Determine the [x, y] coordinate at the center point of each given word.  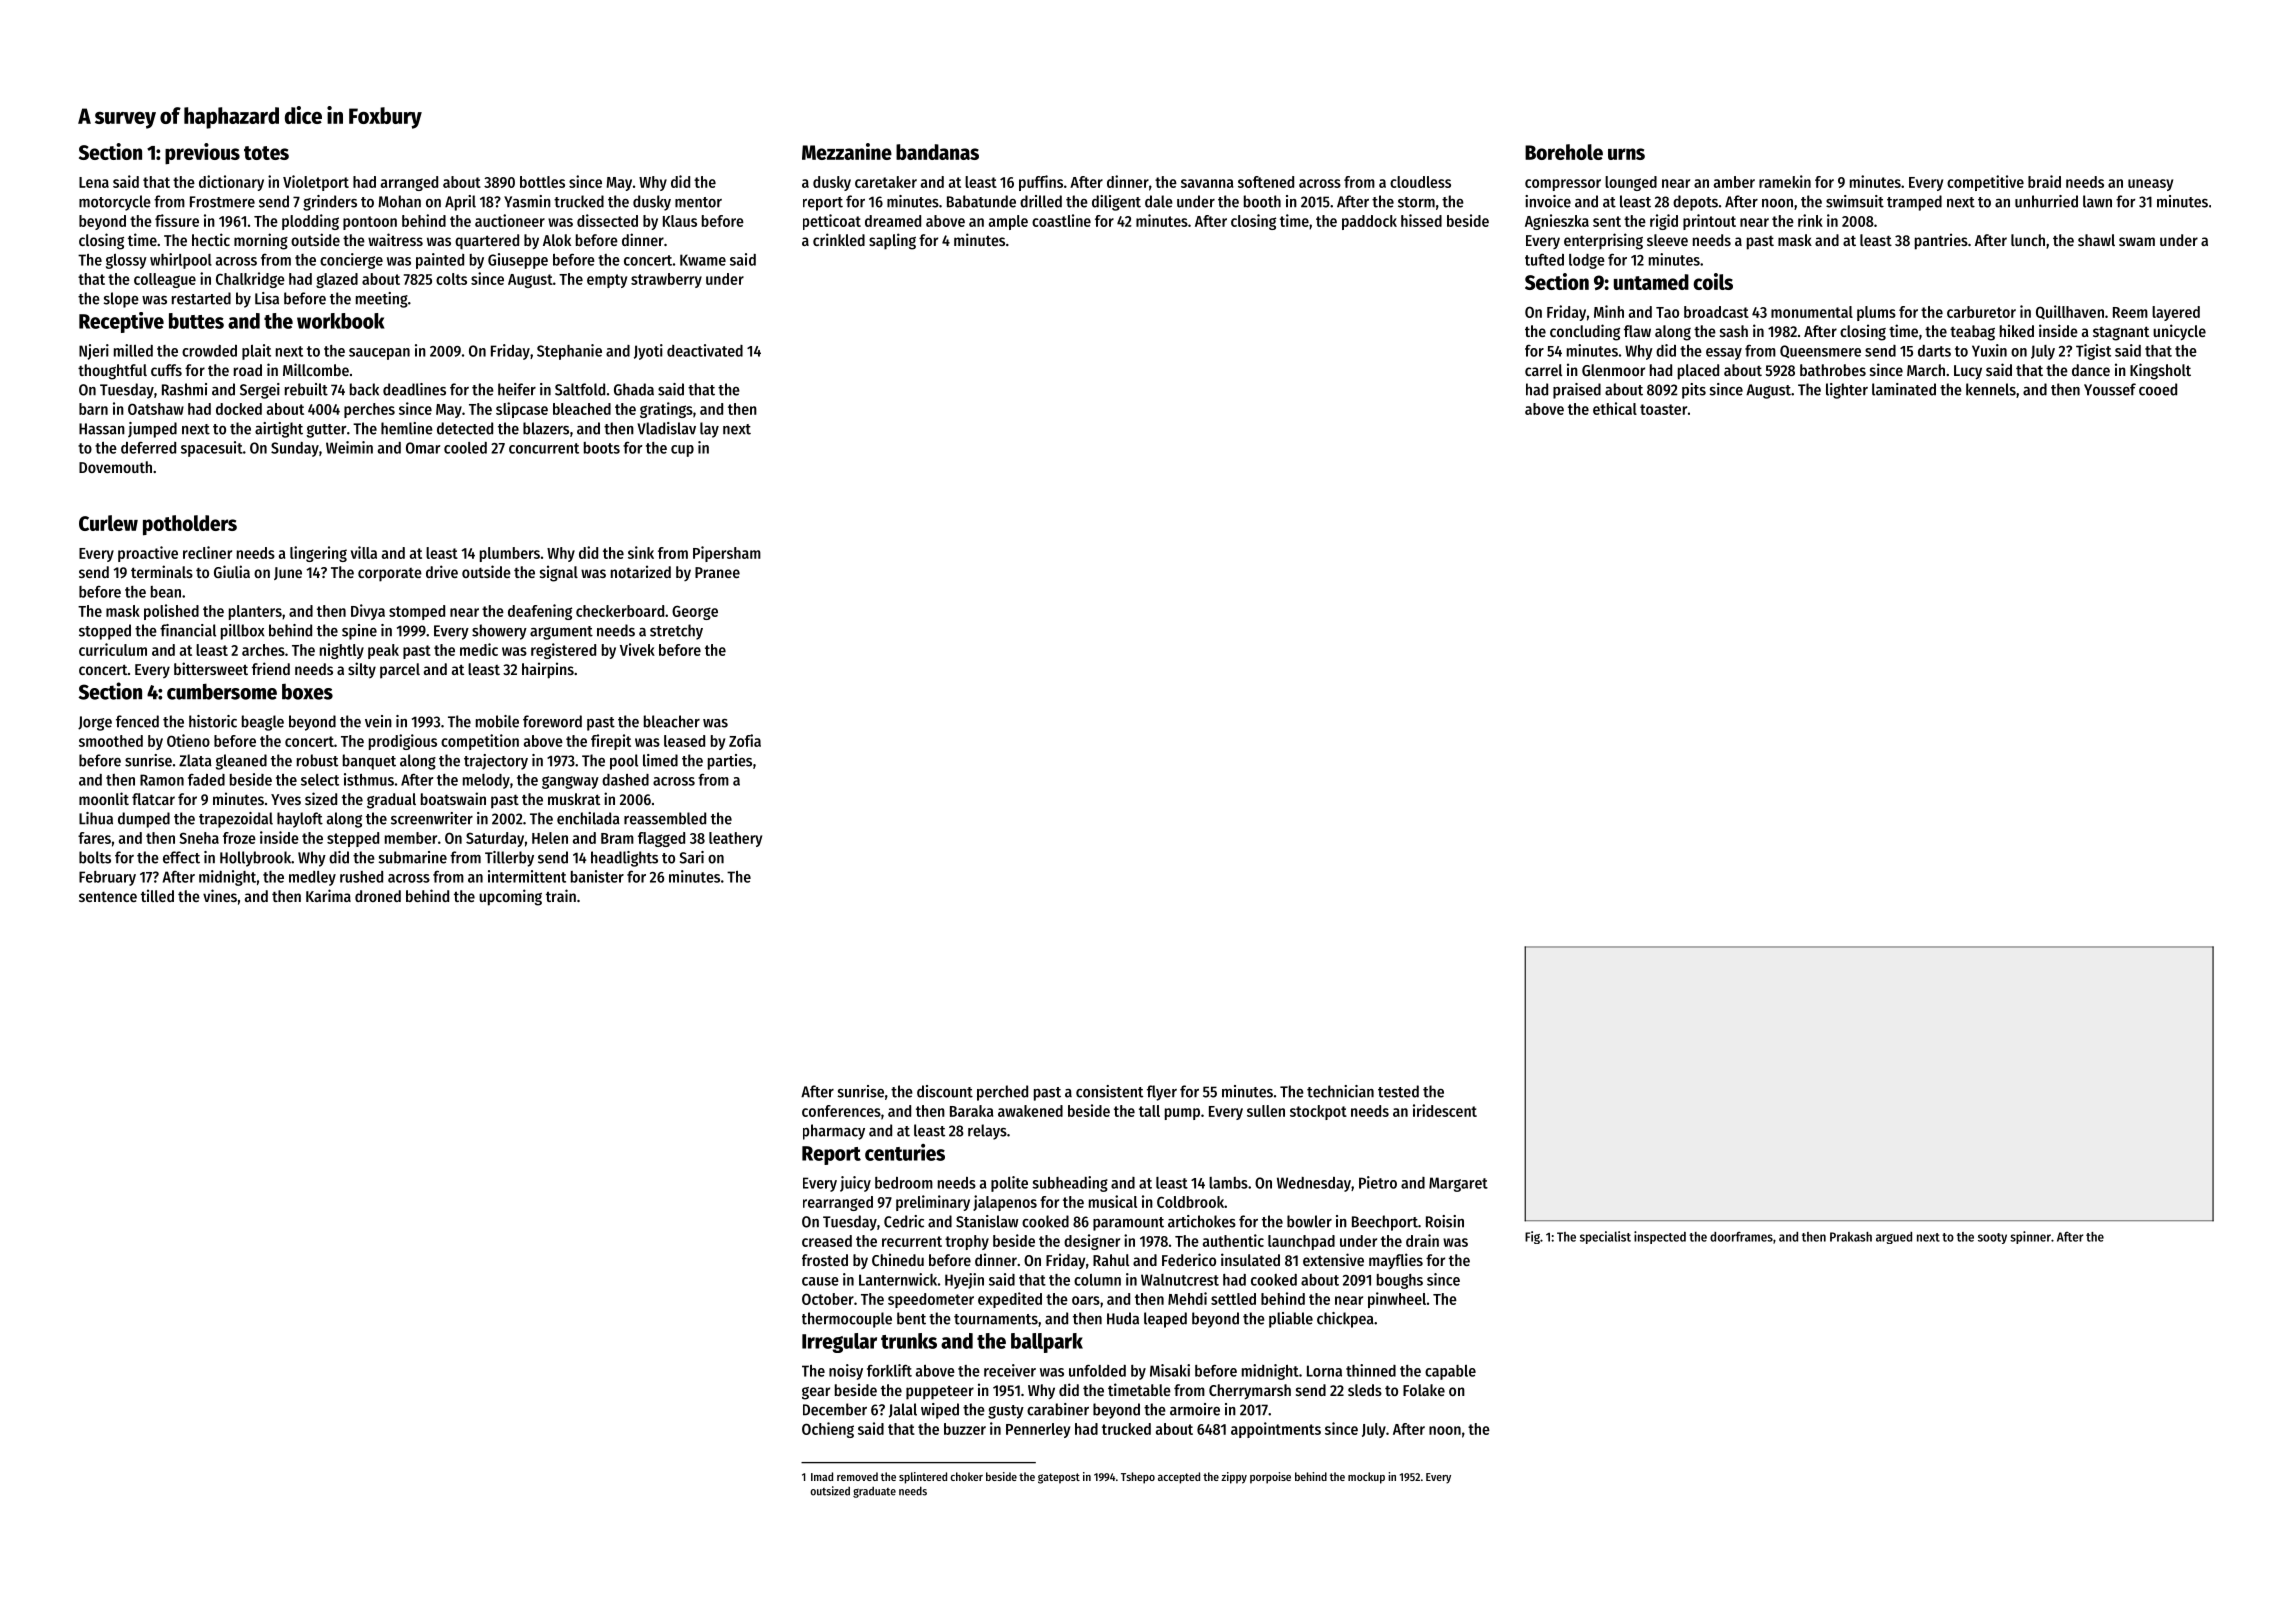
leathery [735, 839]
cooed [2158, 389]
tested [1398, 1091]
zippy [1234, 1478]
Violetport [316, 183]
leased [684, 741]
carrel [1543, 370]
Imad [822, 1476]
